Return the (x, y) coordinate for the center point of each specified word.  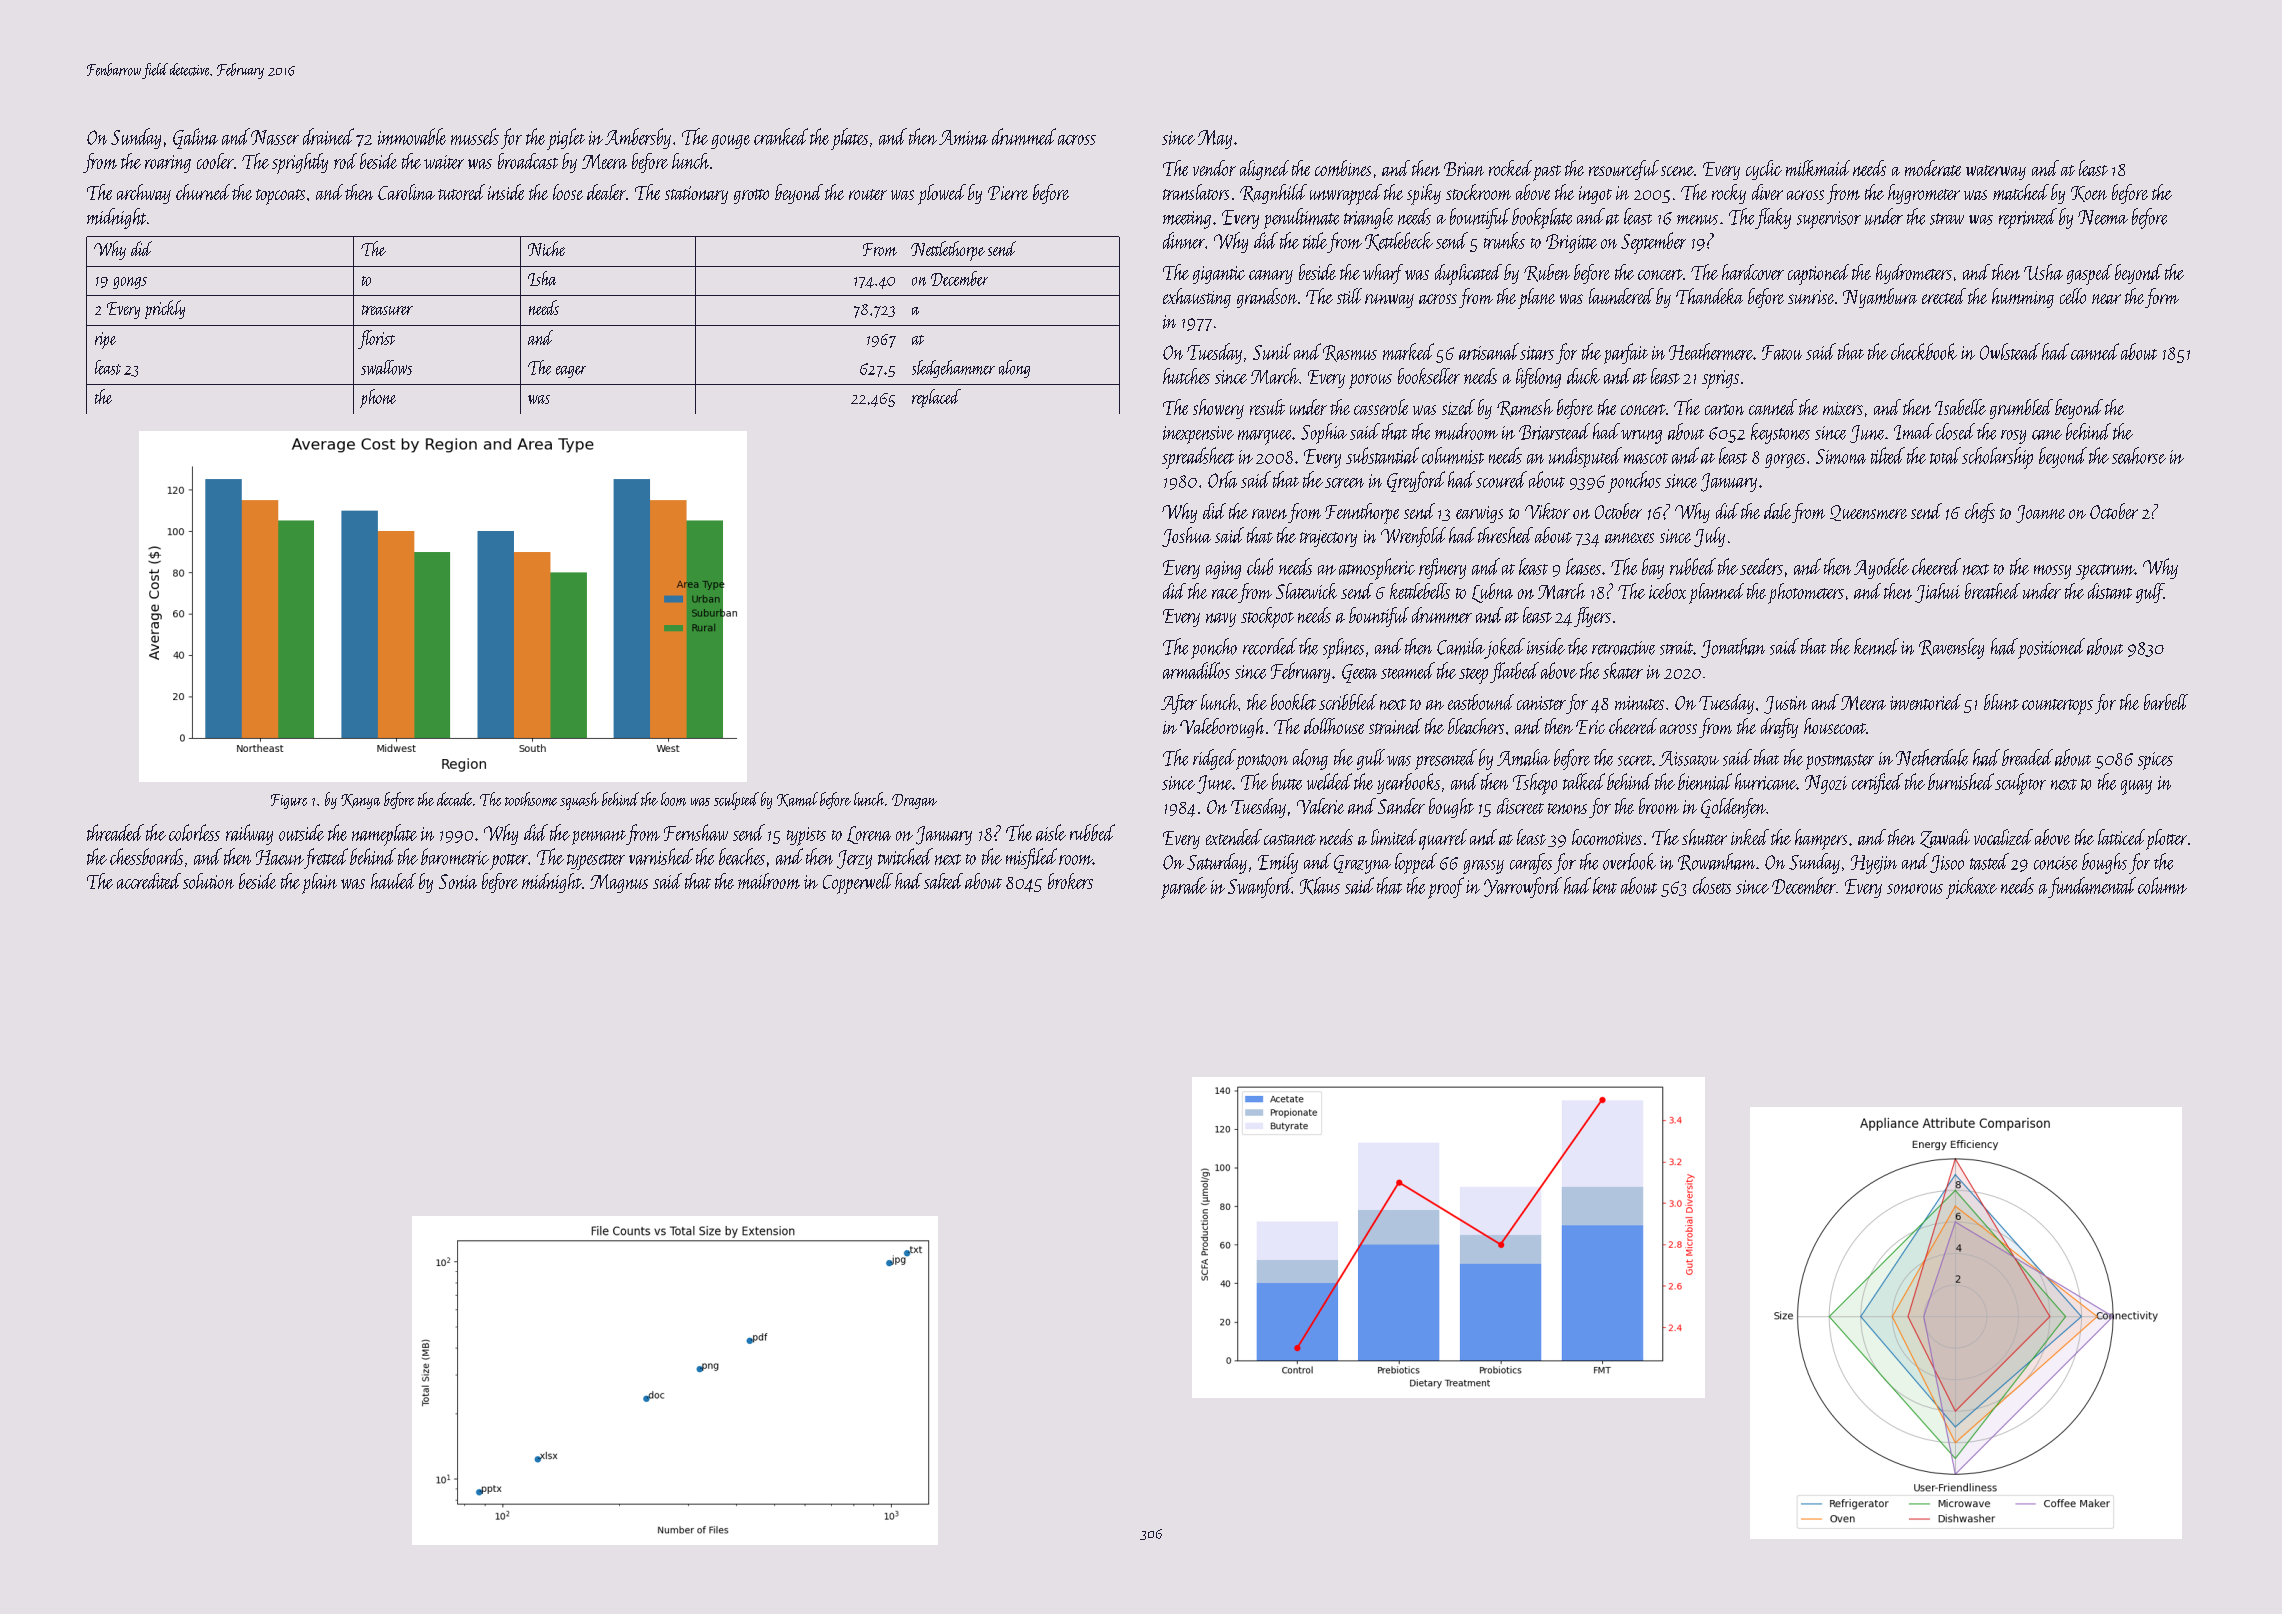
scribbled (1348, 702)
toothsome (531, 799)
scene (1677, 171)
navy (1221, 620)
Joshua (1186, 537)
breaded (2027, 757)
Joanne (2040, 514)
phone (378, 398)
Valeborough (1222, 728)
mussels (475, 136)
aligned (1264, 170)
